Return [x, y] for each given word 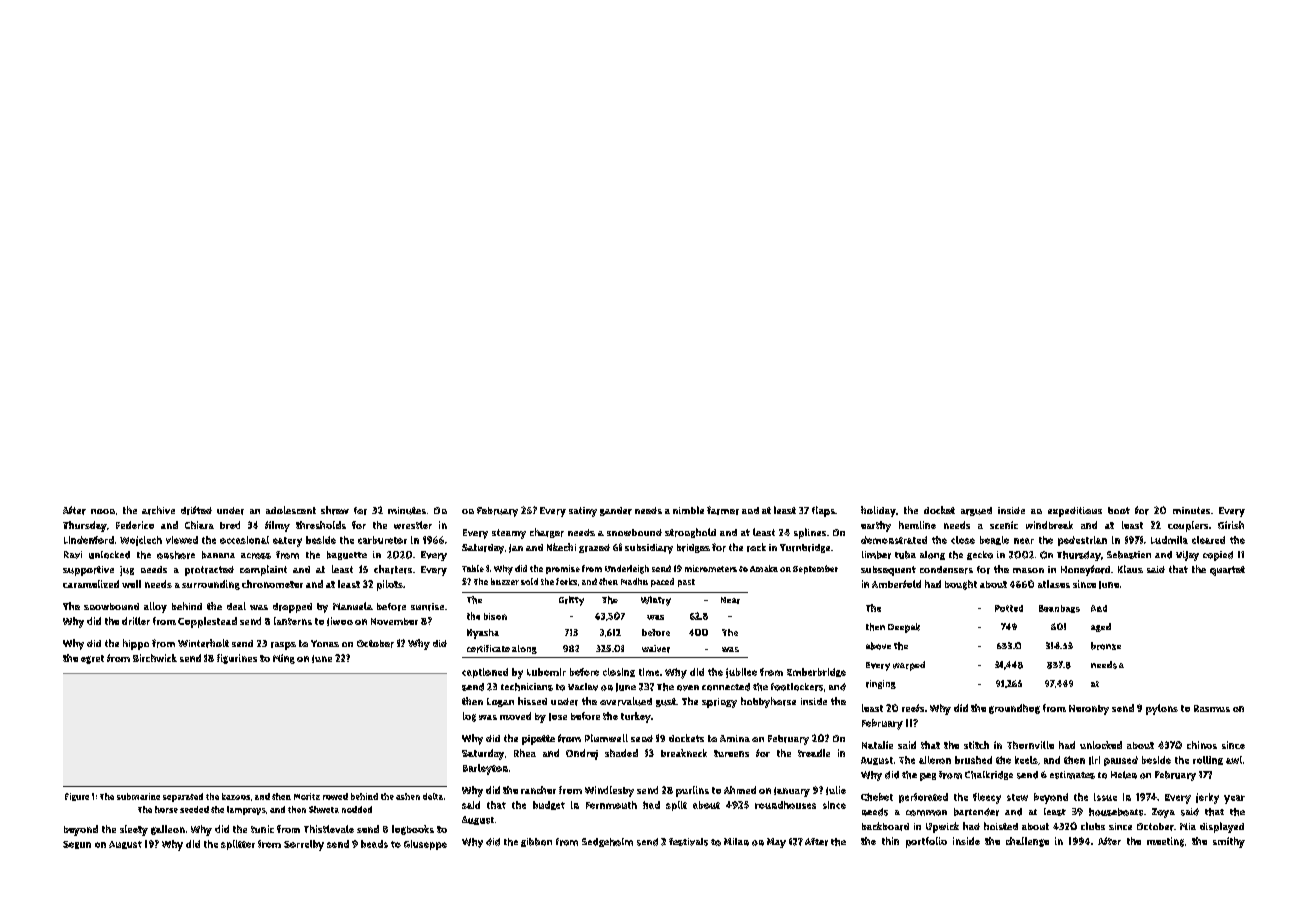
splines [810, 533]
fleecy [987, 798]
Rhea [525, 753]
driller [136, 621]
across [256, 556]
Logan [500, 702]
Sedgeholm [607, 842]
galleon [168, 830]
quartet [1227, 571]
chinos [1202, 745]
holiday [878, 511]
